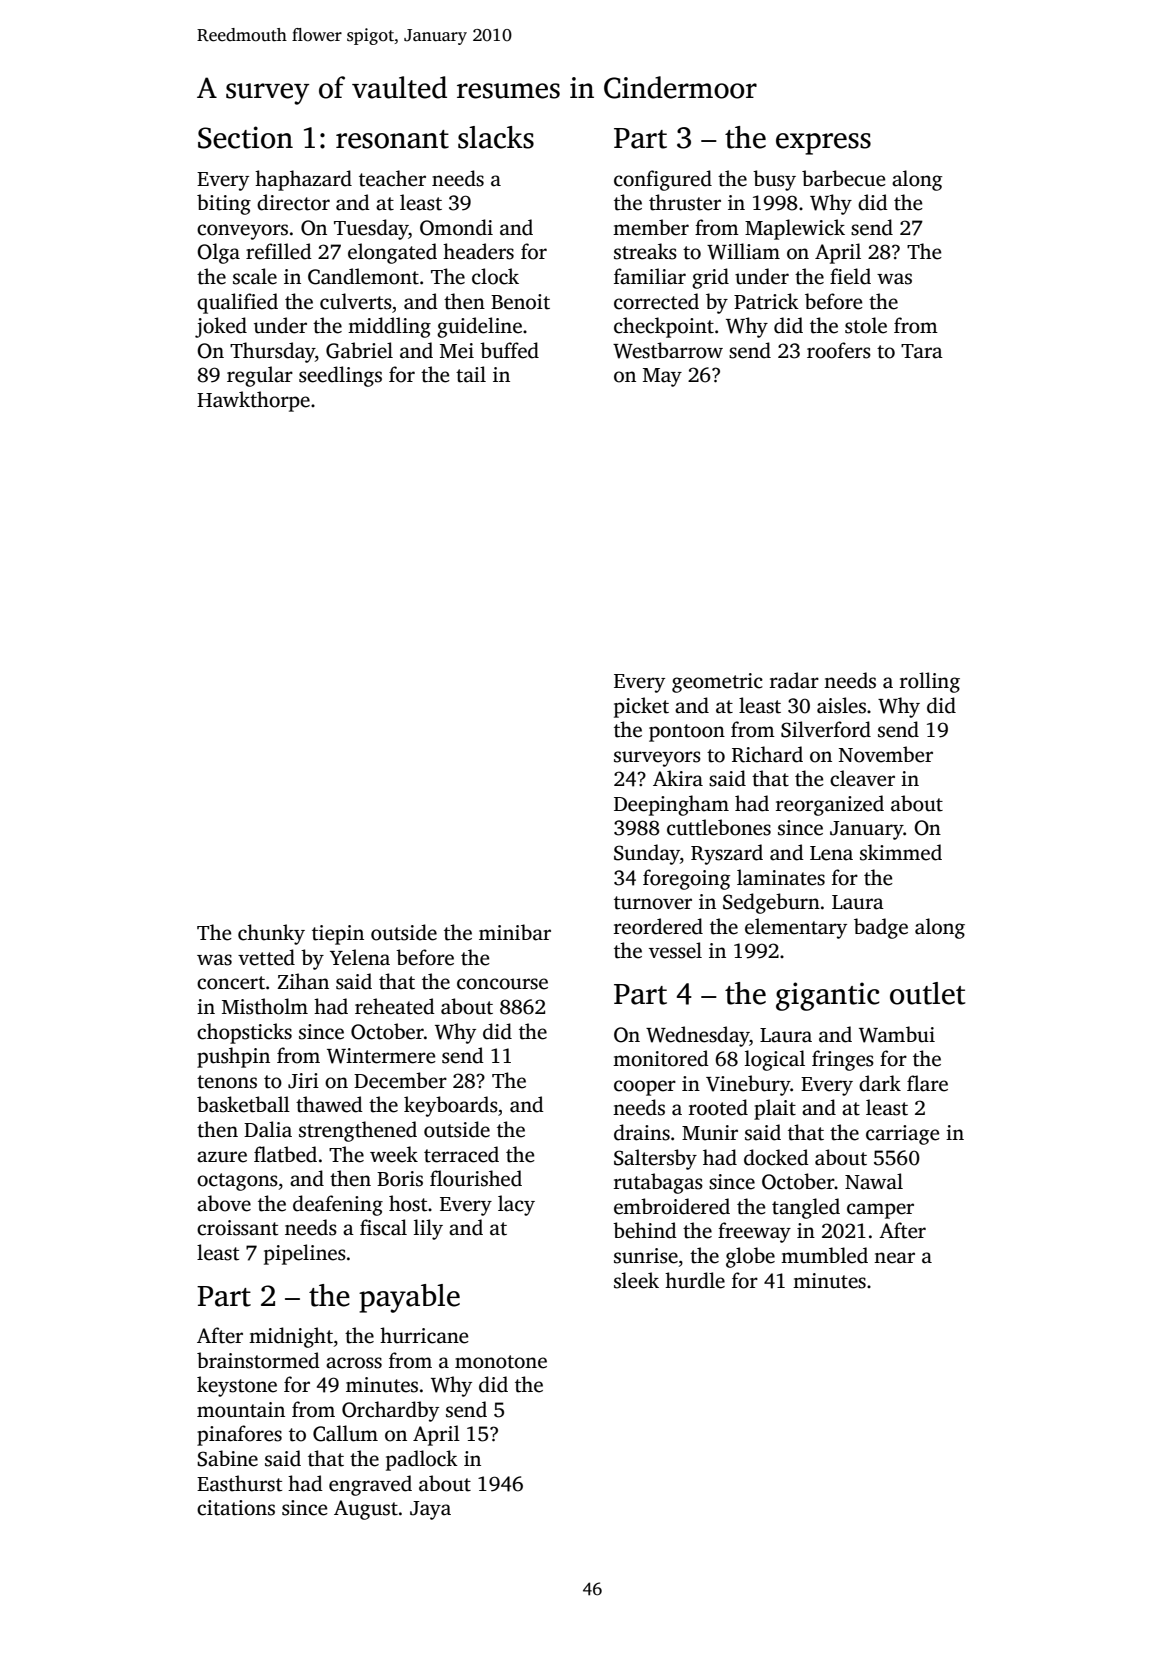 Image resolution: width=1165 pixels, height=1654 pixels. Describe the element at coordinates (245, 137) in the image. I see `Section` at that location.
